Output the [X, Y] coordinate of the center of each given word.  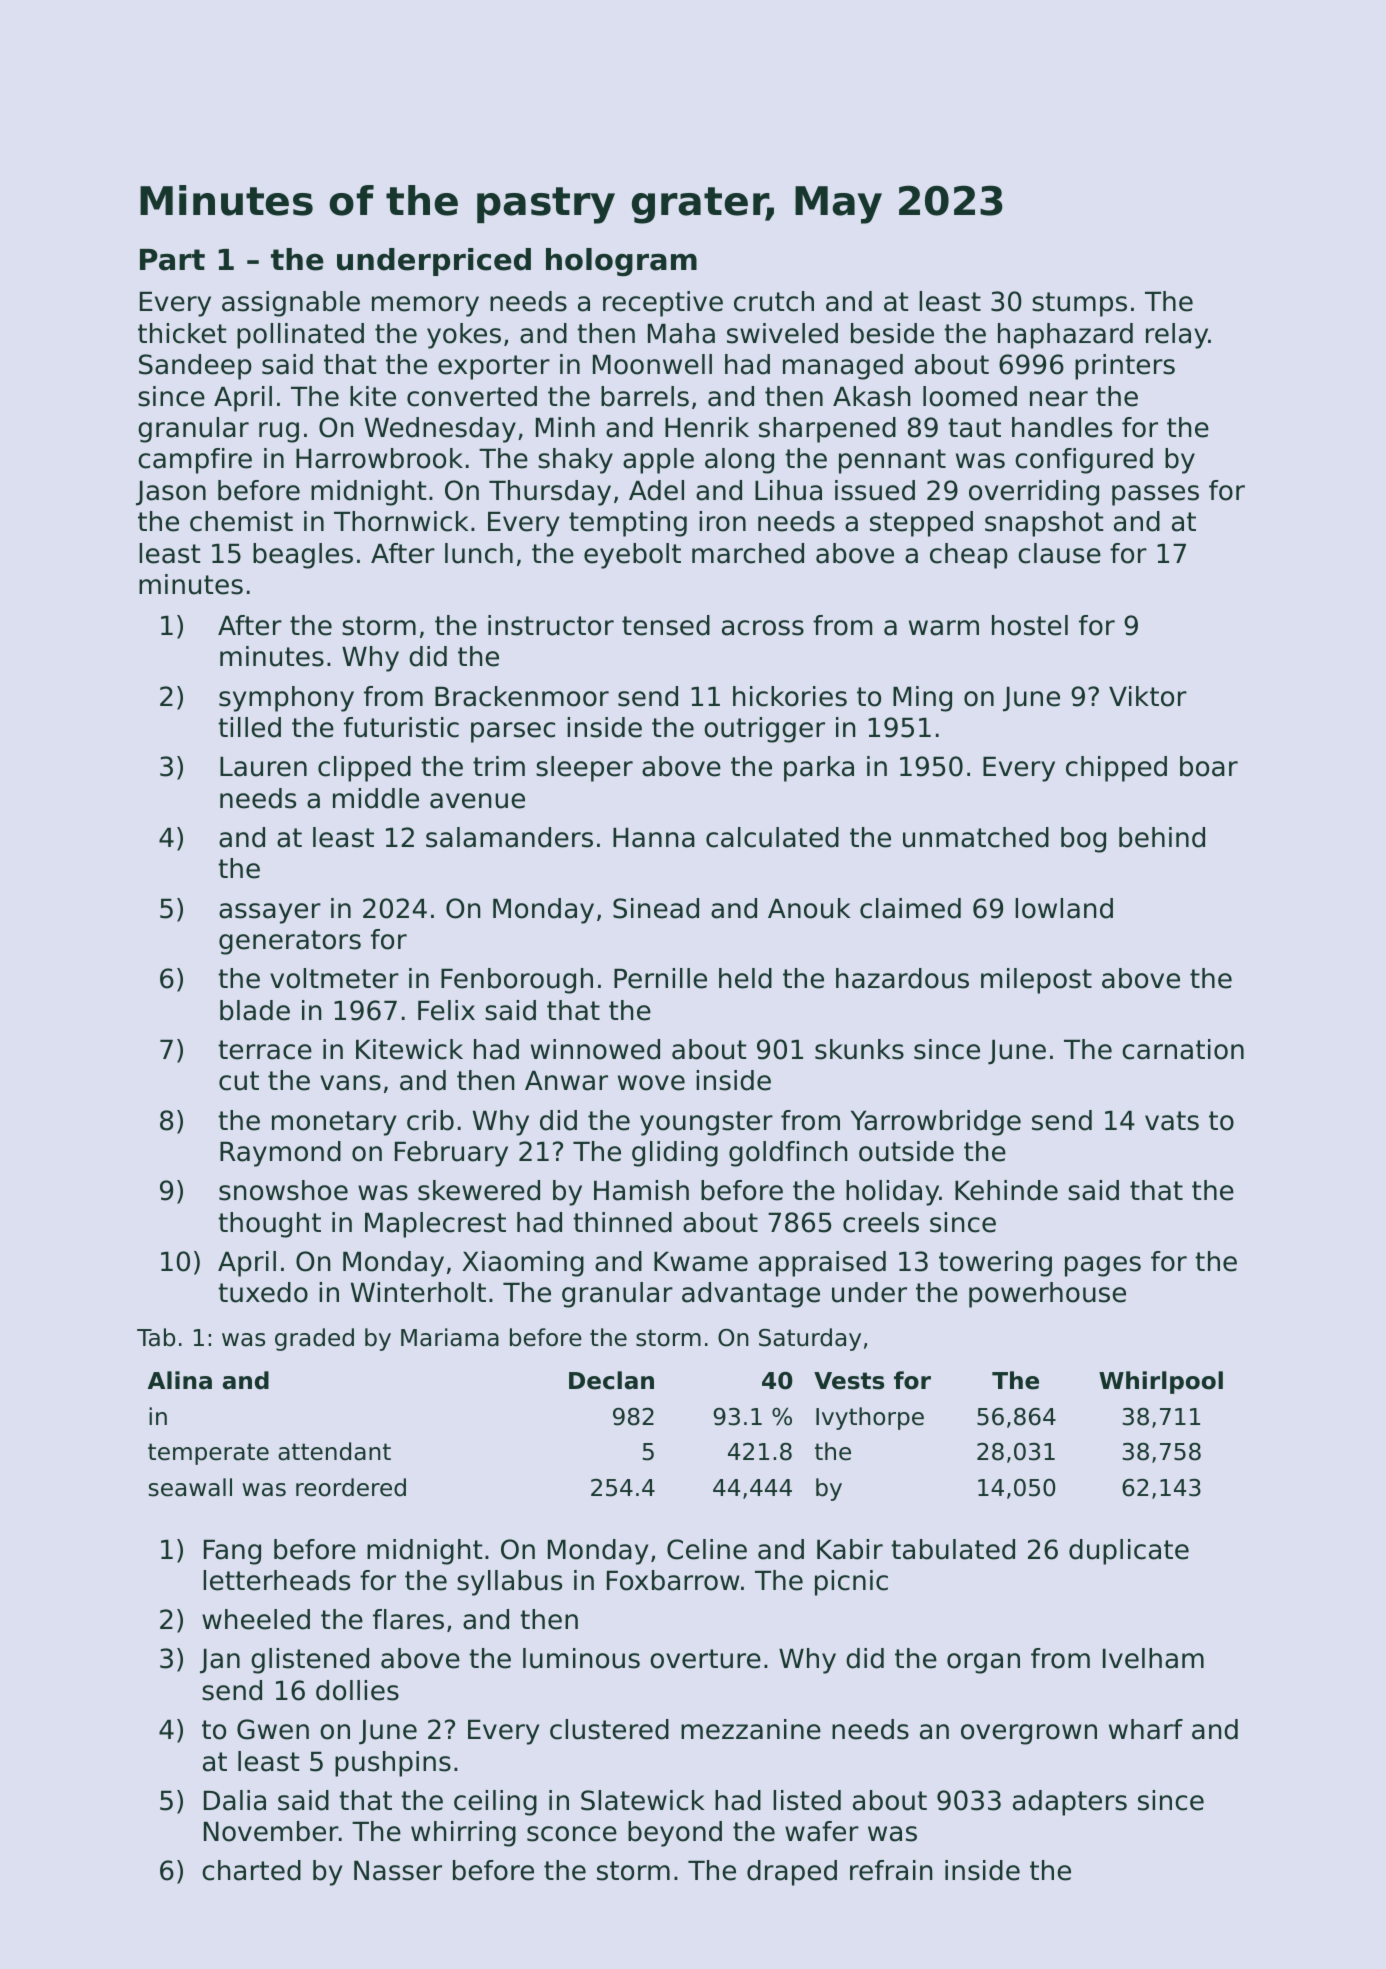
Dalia [235, 1800]
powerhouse [1047, 1295]
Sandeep [195, 367]
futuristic [401, 727]
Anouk [809, 908]
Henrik [707, 427]
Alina [180, 1380]
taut [974, 428]
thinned [622, 1222]
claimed [910, 908]
